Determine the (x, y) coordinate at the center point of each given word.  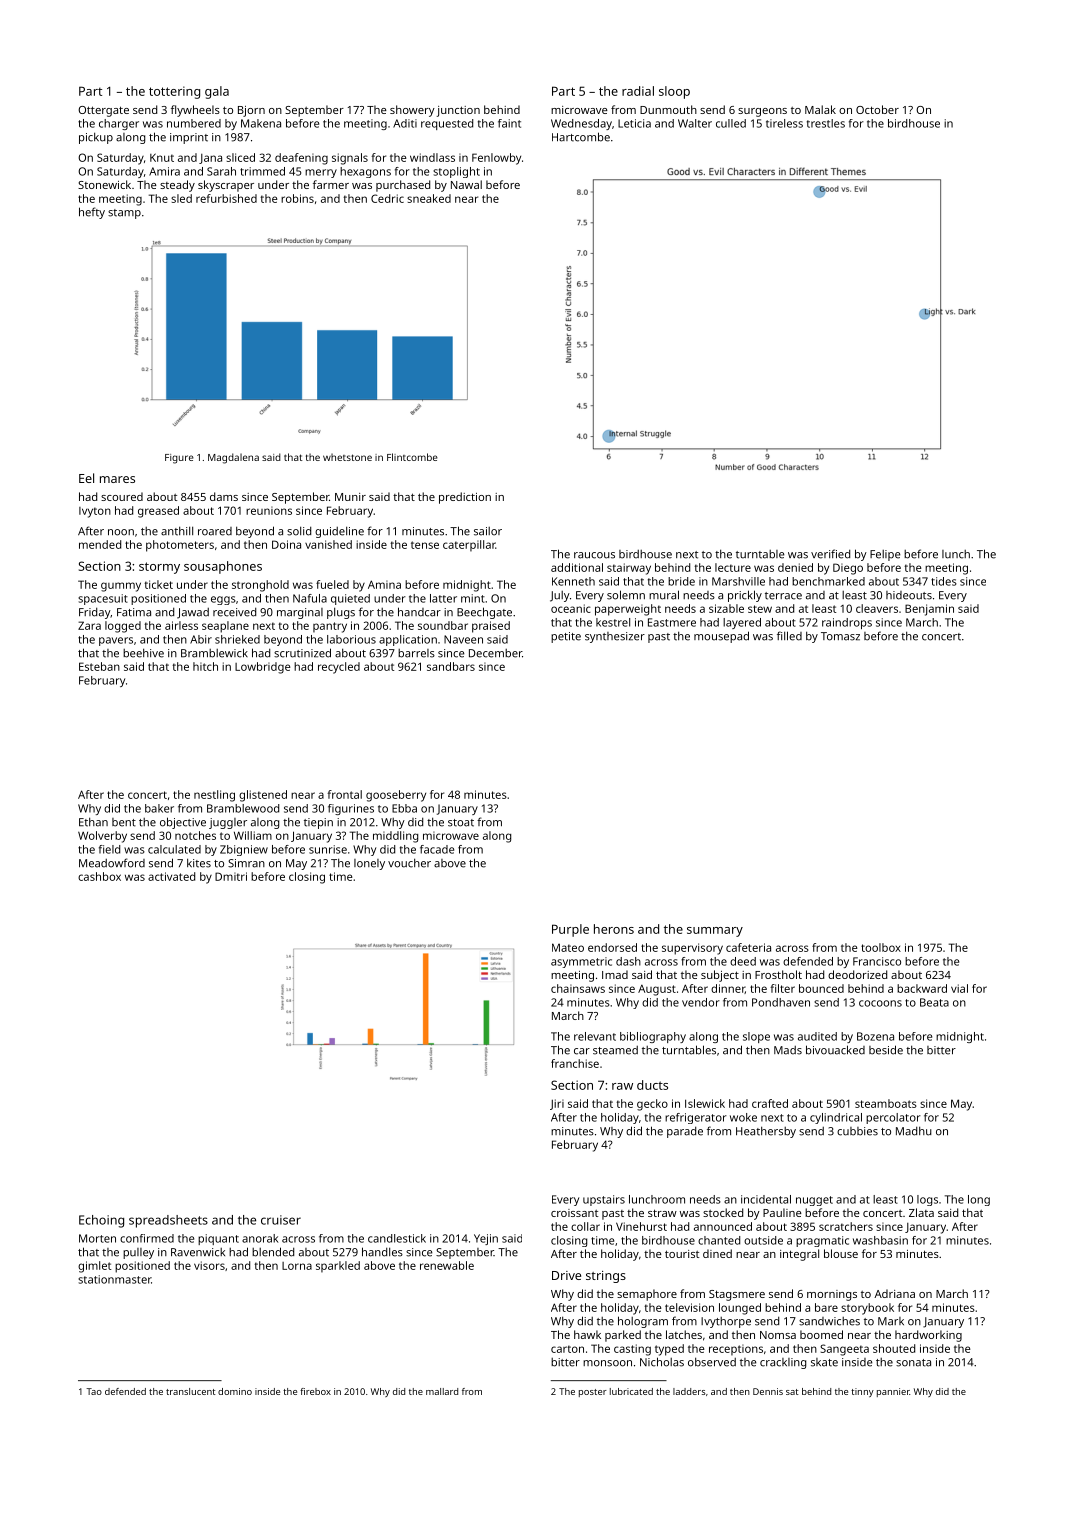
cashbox (99, 876)
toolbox (881, 947)
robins (297, 198)
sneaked (429, 198)
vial (959, 988)
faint (509, 123)
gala (217, 92)
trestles (826, 123)
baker (159, 808)
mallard (442, 1391)
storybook (867, 1309)
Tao (94, 1391)
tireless (784, 123)
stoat (461, 823)
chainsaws (578, 988)
